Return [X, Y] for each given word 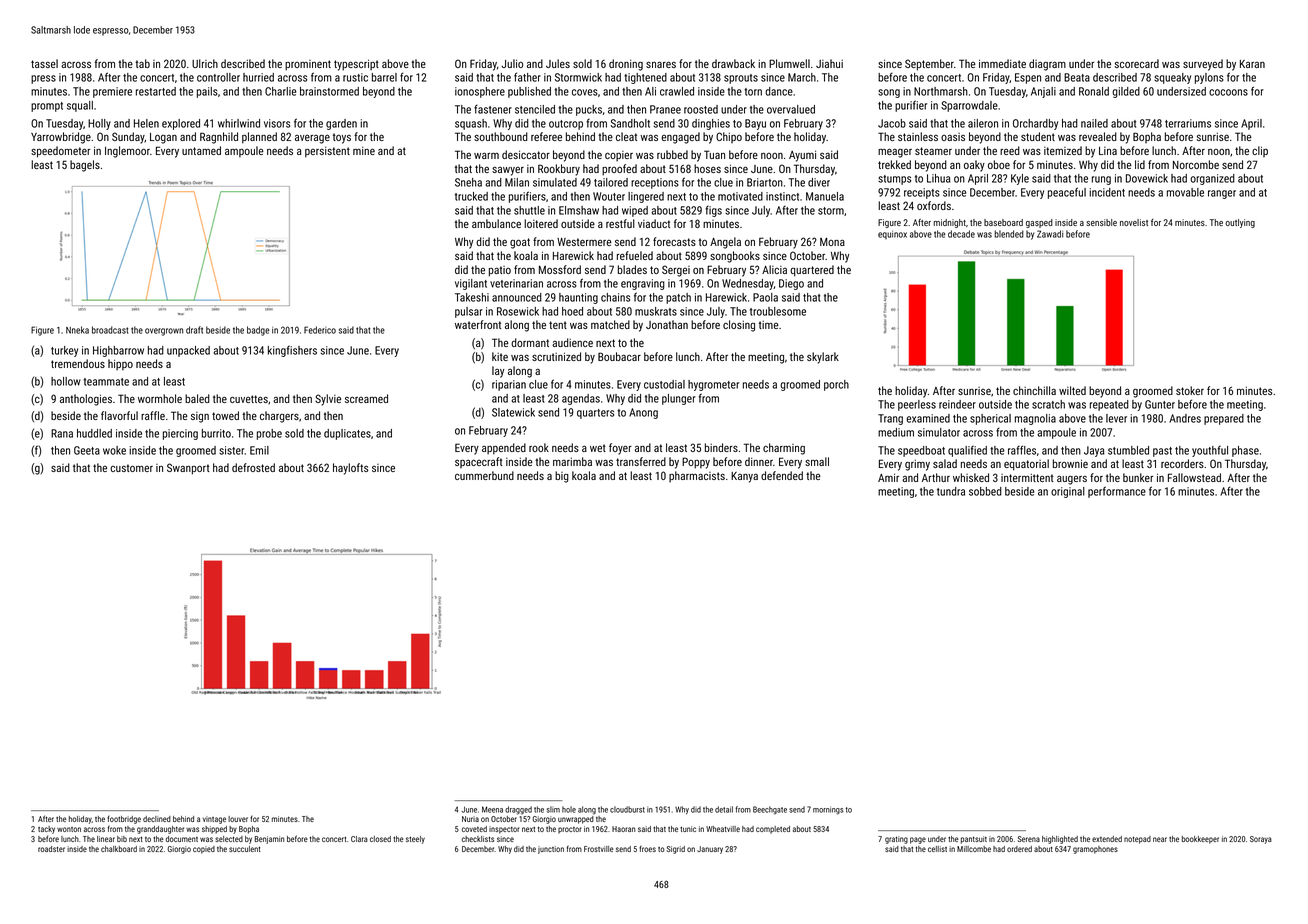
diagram [1047, 65]
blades [632, 269]
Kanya [744, 477]
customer [131, 468]
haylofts [350, 469]
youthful [1210, 451]
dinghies [711, 124]
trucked [471, 196]
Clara [359, 839]
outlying [1240, 223]
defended [782, 475]
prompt [47, 107]
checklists [478, 839]
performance [1117, 492]
